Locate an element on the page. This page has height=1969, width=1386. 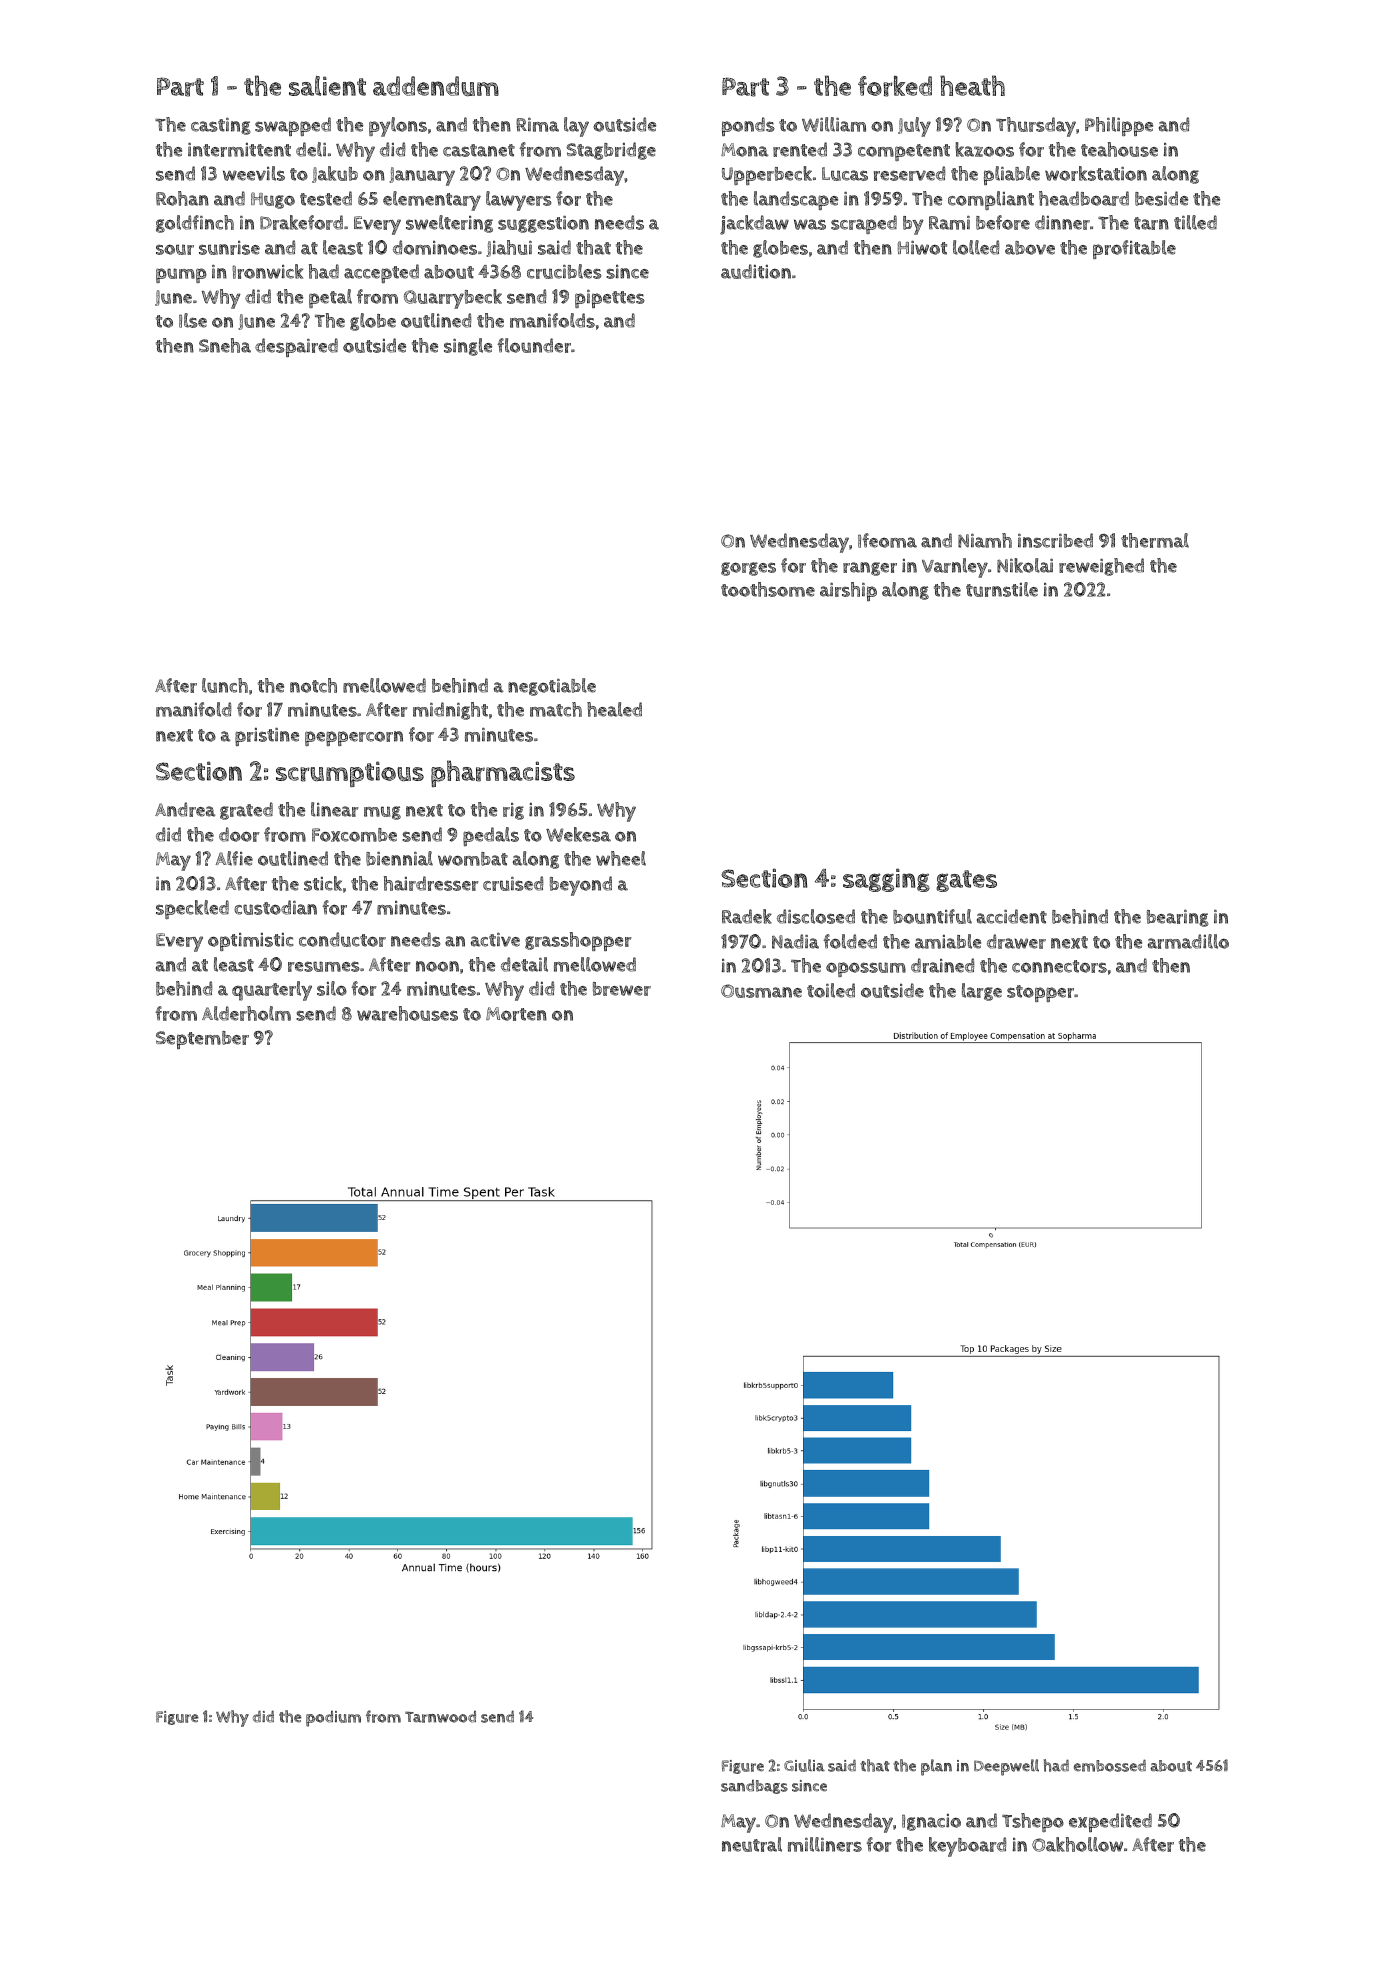
podium is located at coordinates (333, 1719).
